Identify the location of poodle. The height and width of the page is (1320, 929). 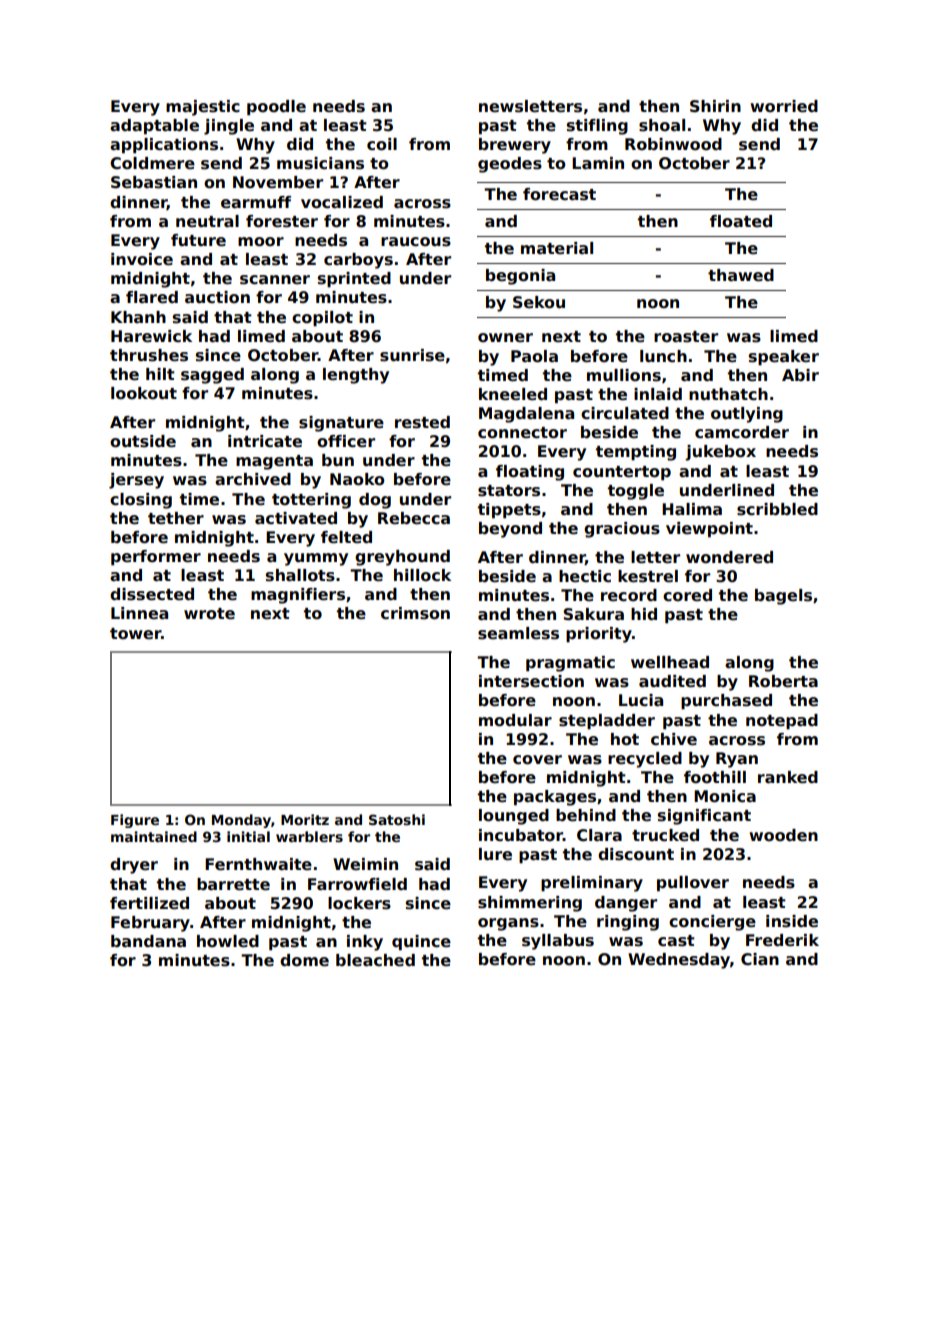
(276, 108).
